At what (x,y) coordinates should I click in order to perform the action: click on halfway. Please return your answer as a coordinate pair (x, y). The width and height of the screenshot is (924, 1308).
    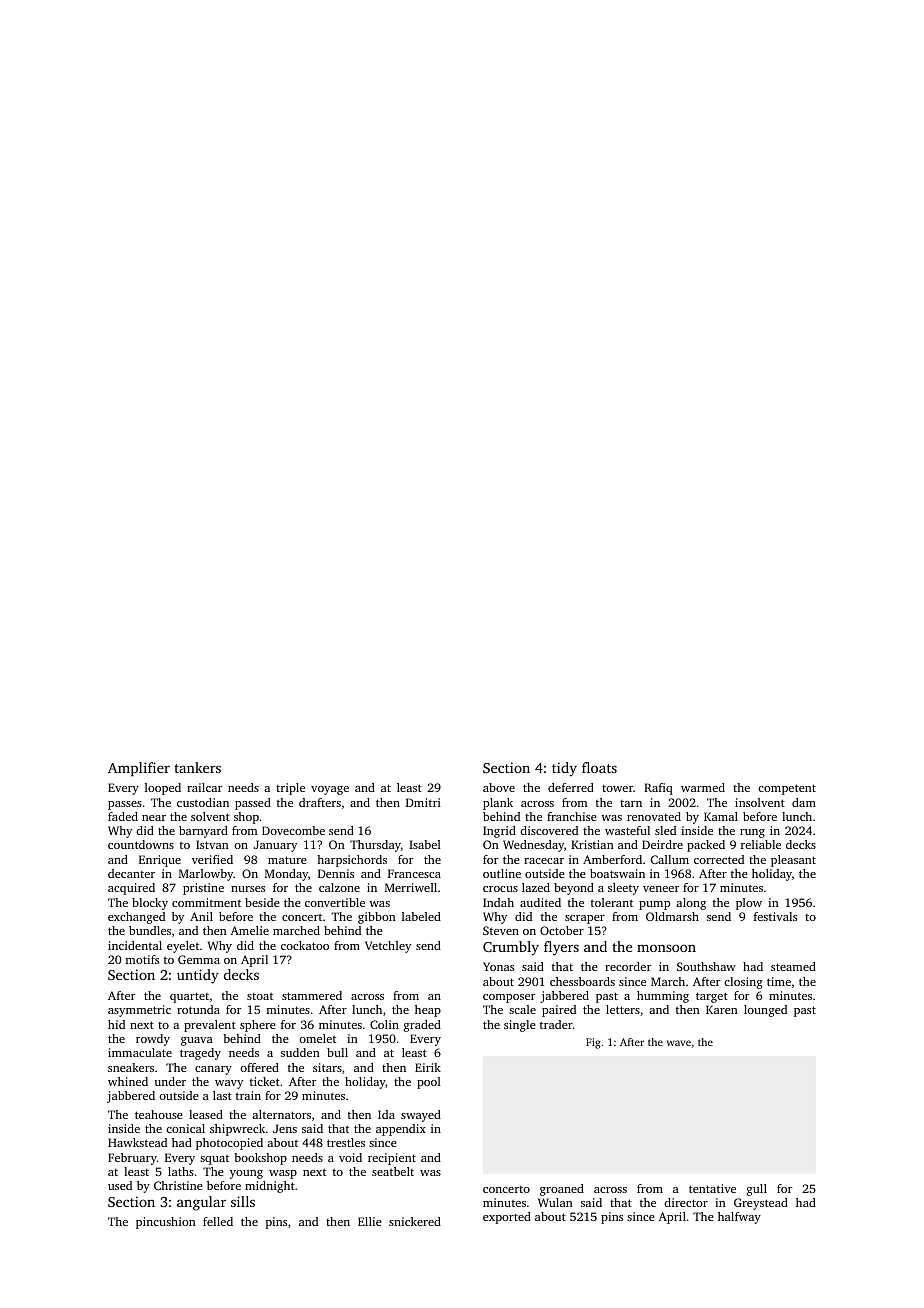
    Looking at the image, I should click on (739, 1218).
